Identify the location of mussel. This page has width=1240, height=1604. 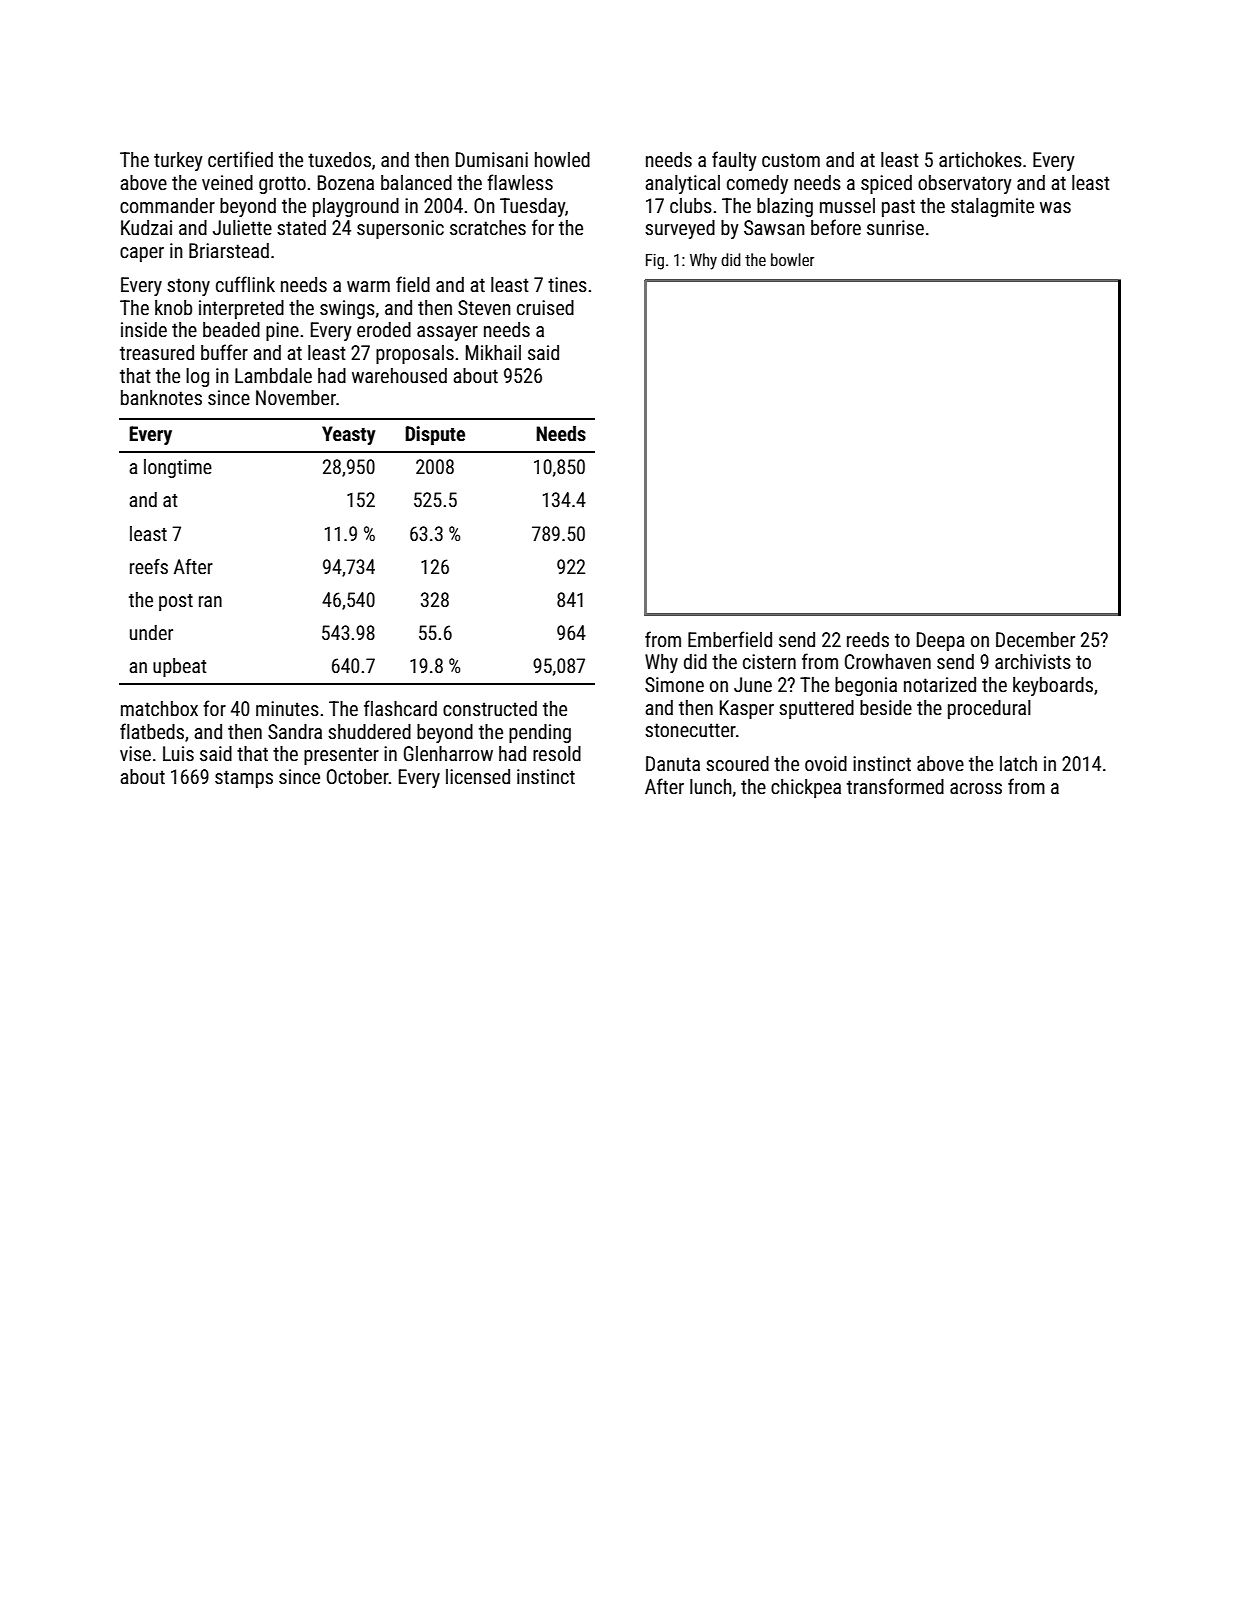
(847, 205).
